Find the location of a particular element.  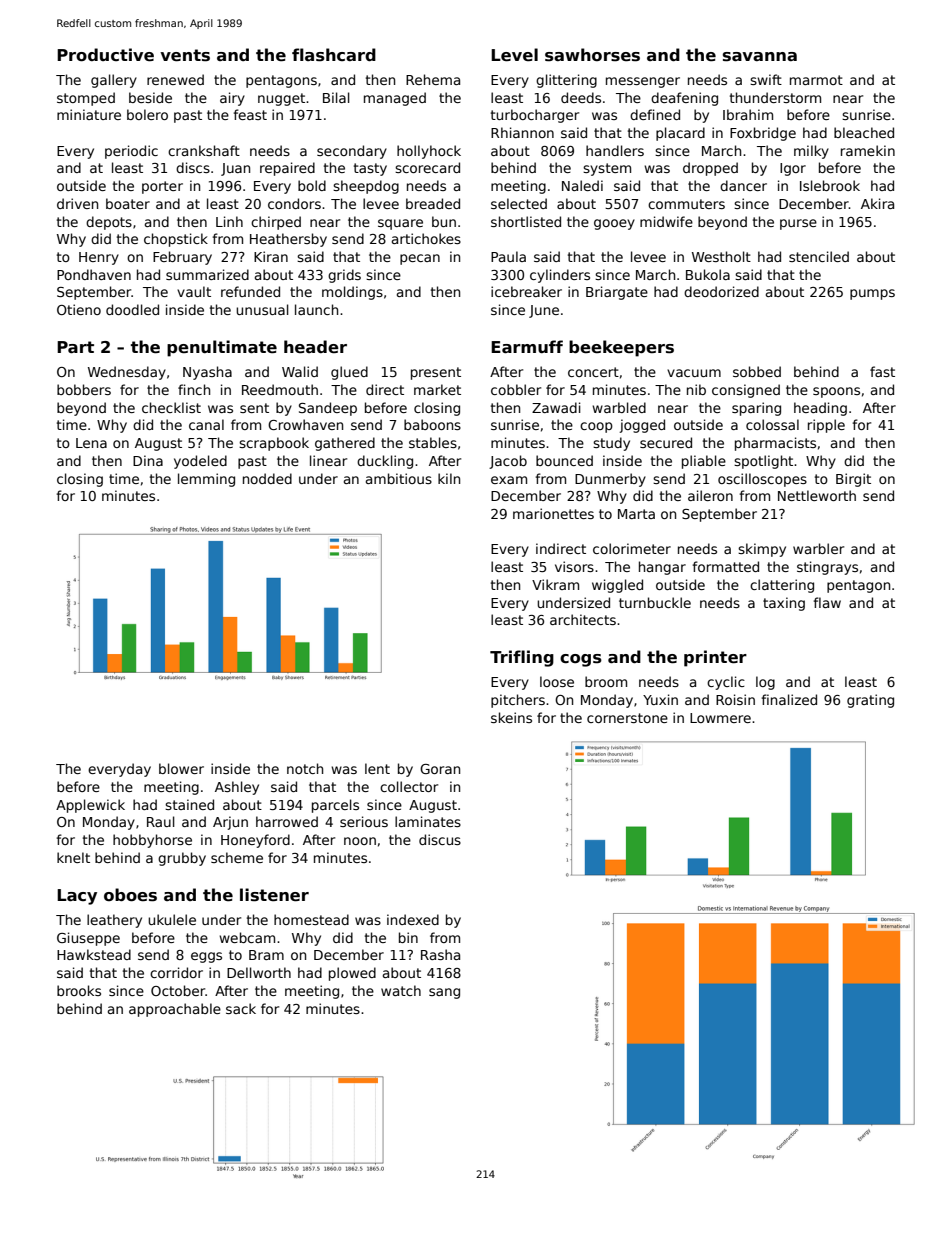

Dina is located at coordinates (148, 460).
